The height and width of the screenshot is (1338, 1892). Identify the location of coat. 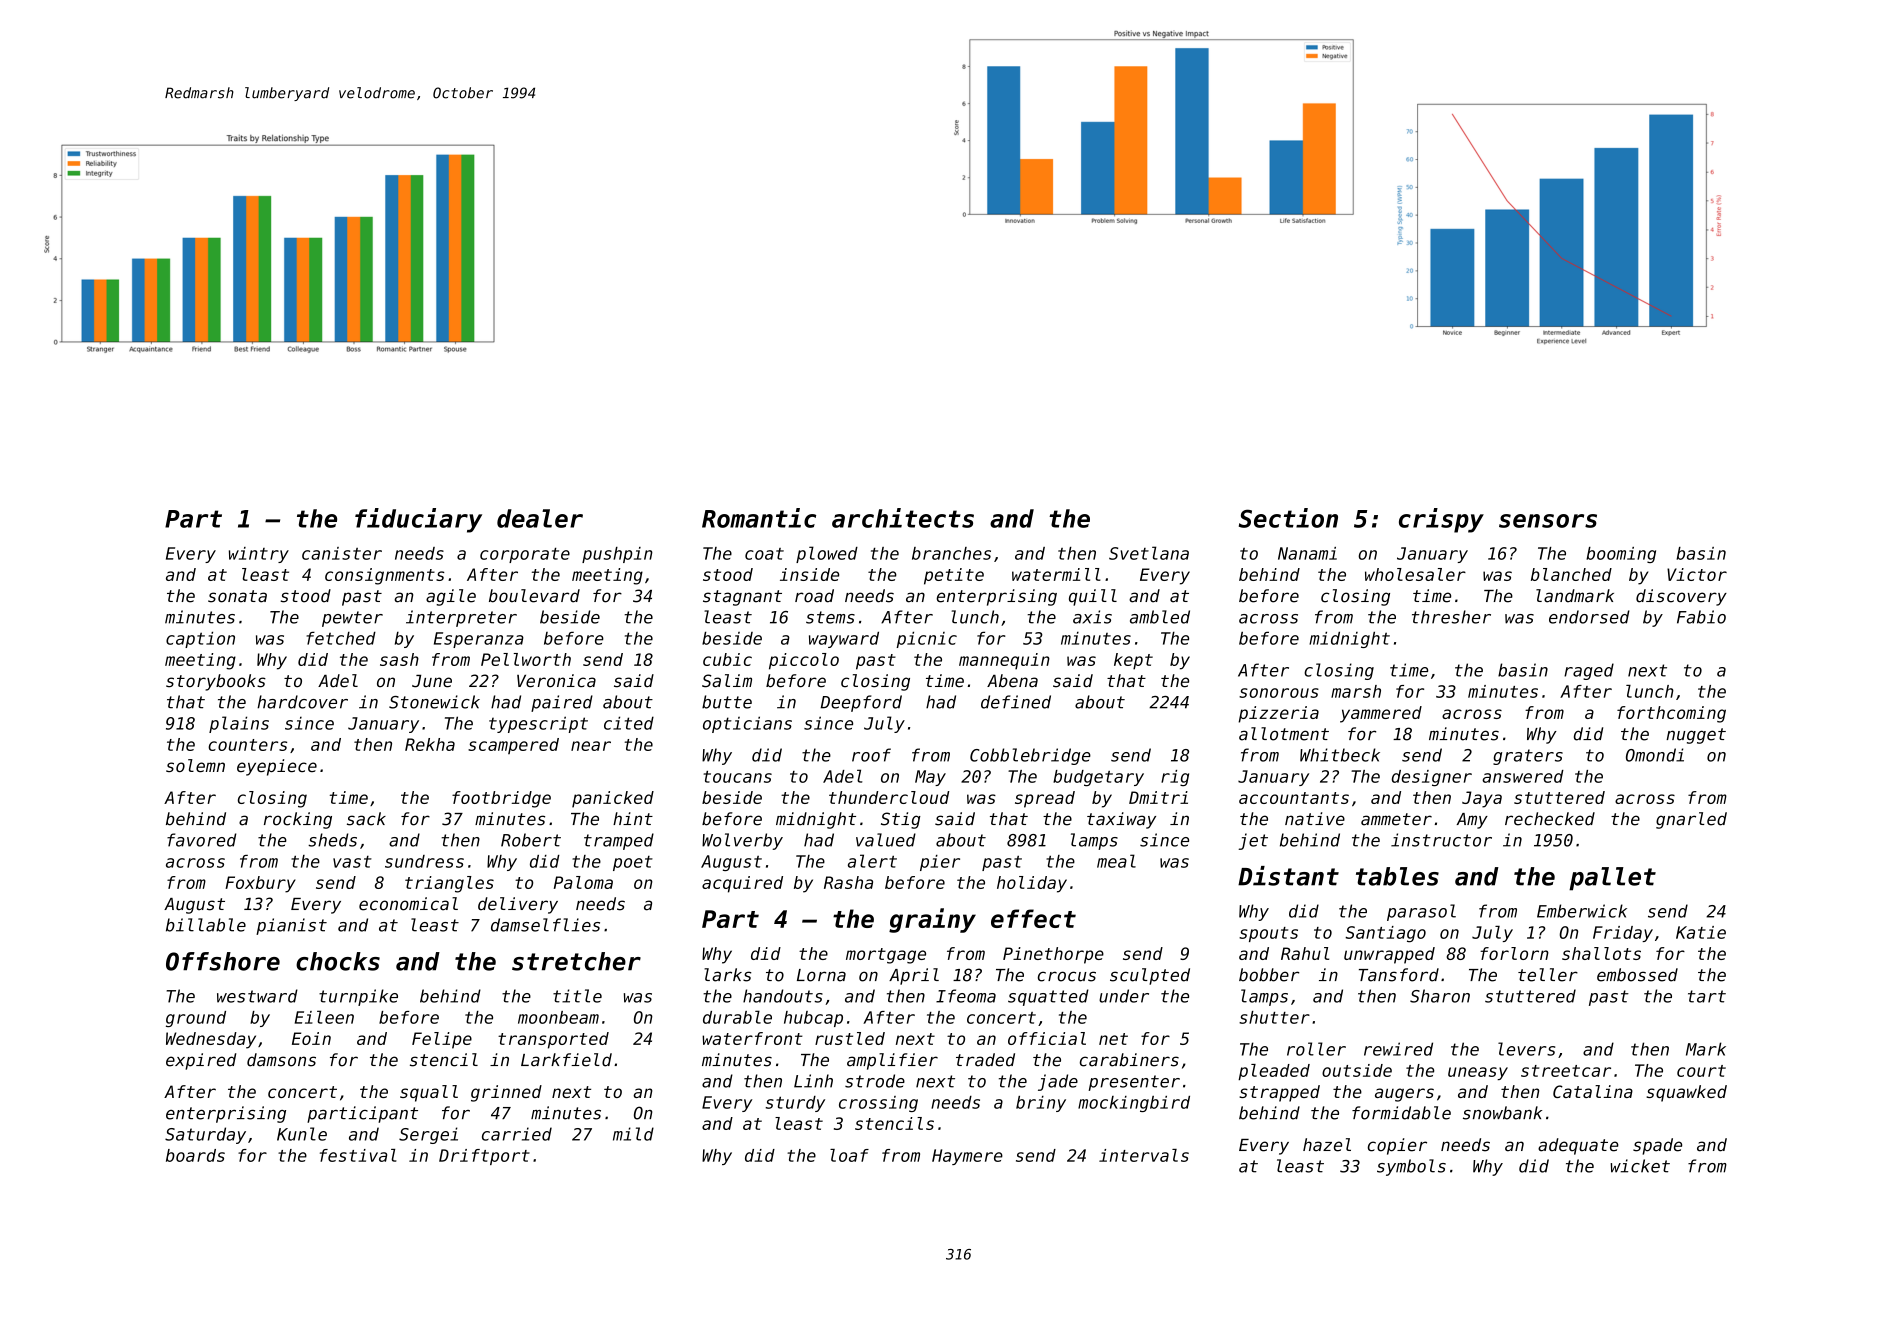
(764, 554).
